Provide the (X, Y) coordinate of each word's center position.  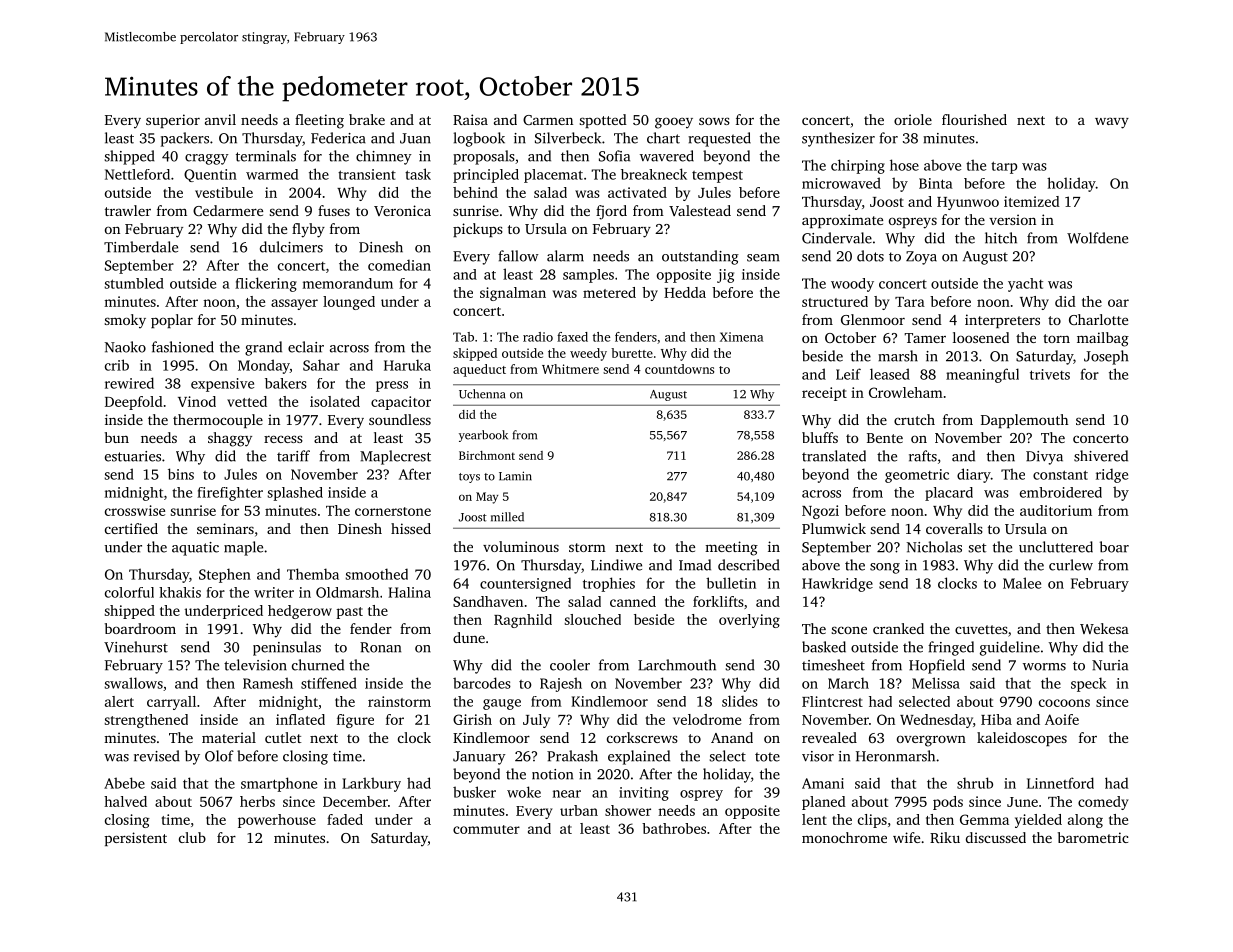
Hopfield (937, 666)
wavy (1112, 123)
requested (719, 139)
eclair (306, 347)
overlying (749, 621)
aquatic (195, 549)
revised (157, 756)
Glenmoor (873, 319)
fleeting (319, 121)
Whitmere (570, 369)
